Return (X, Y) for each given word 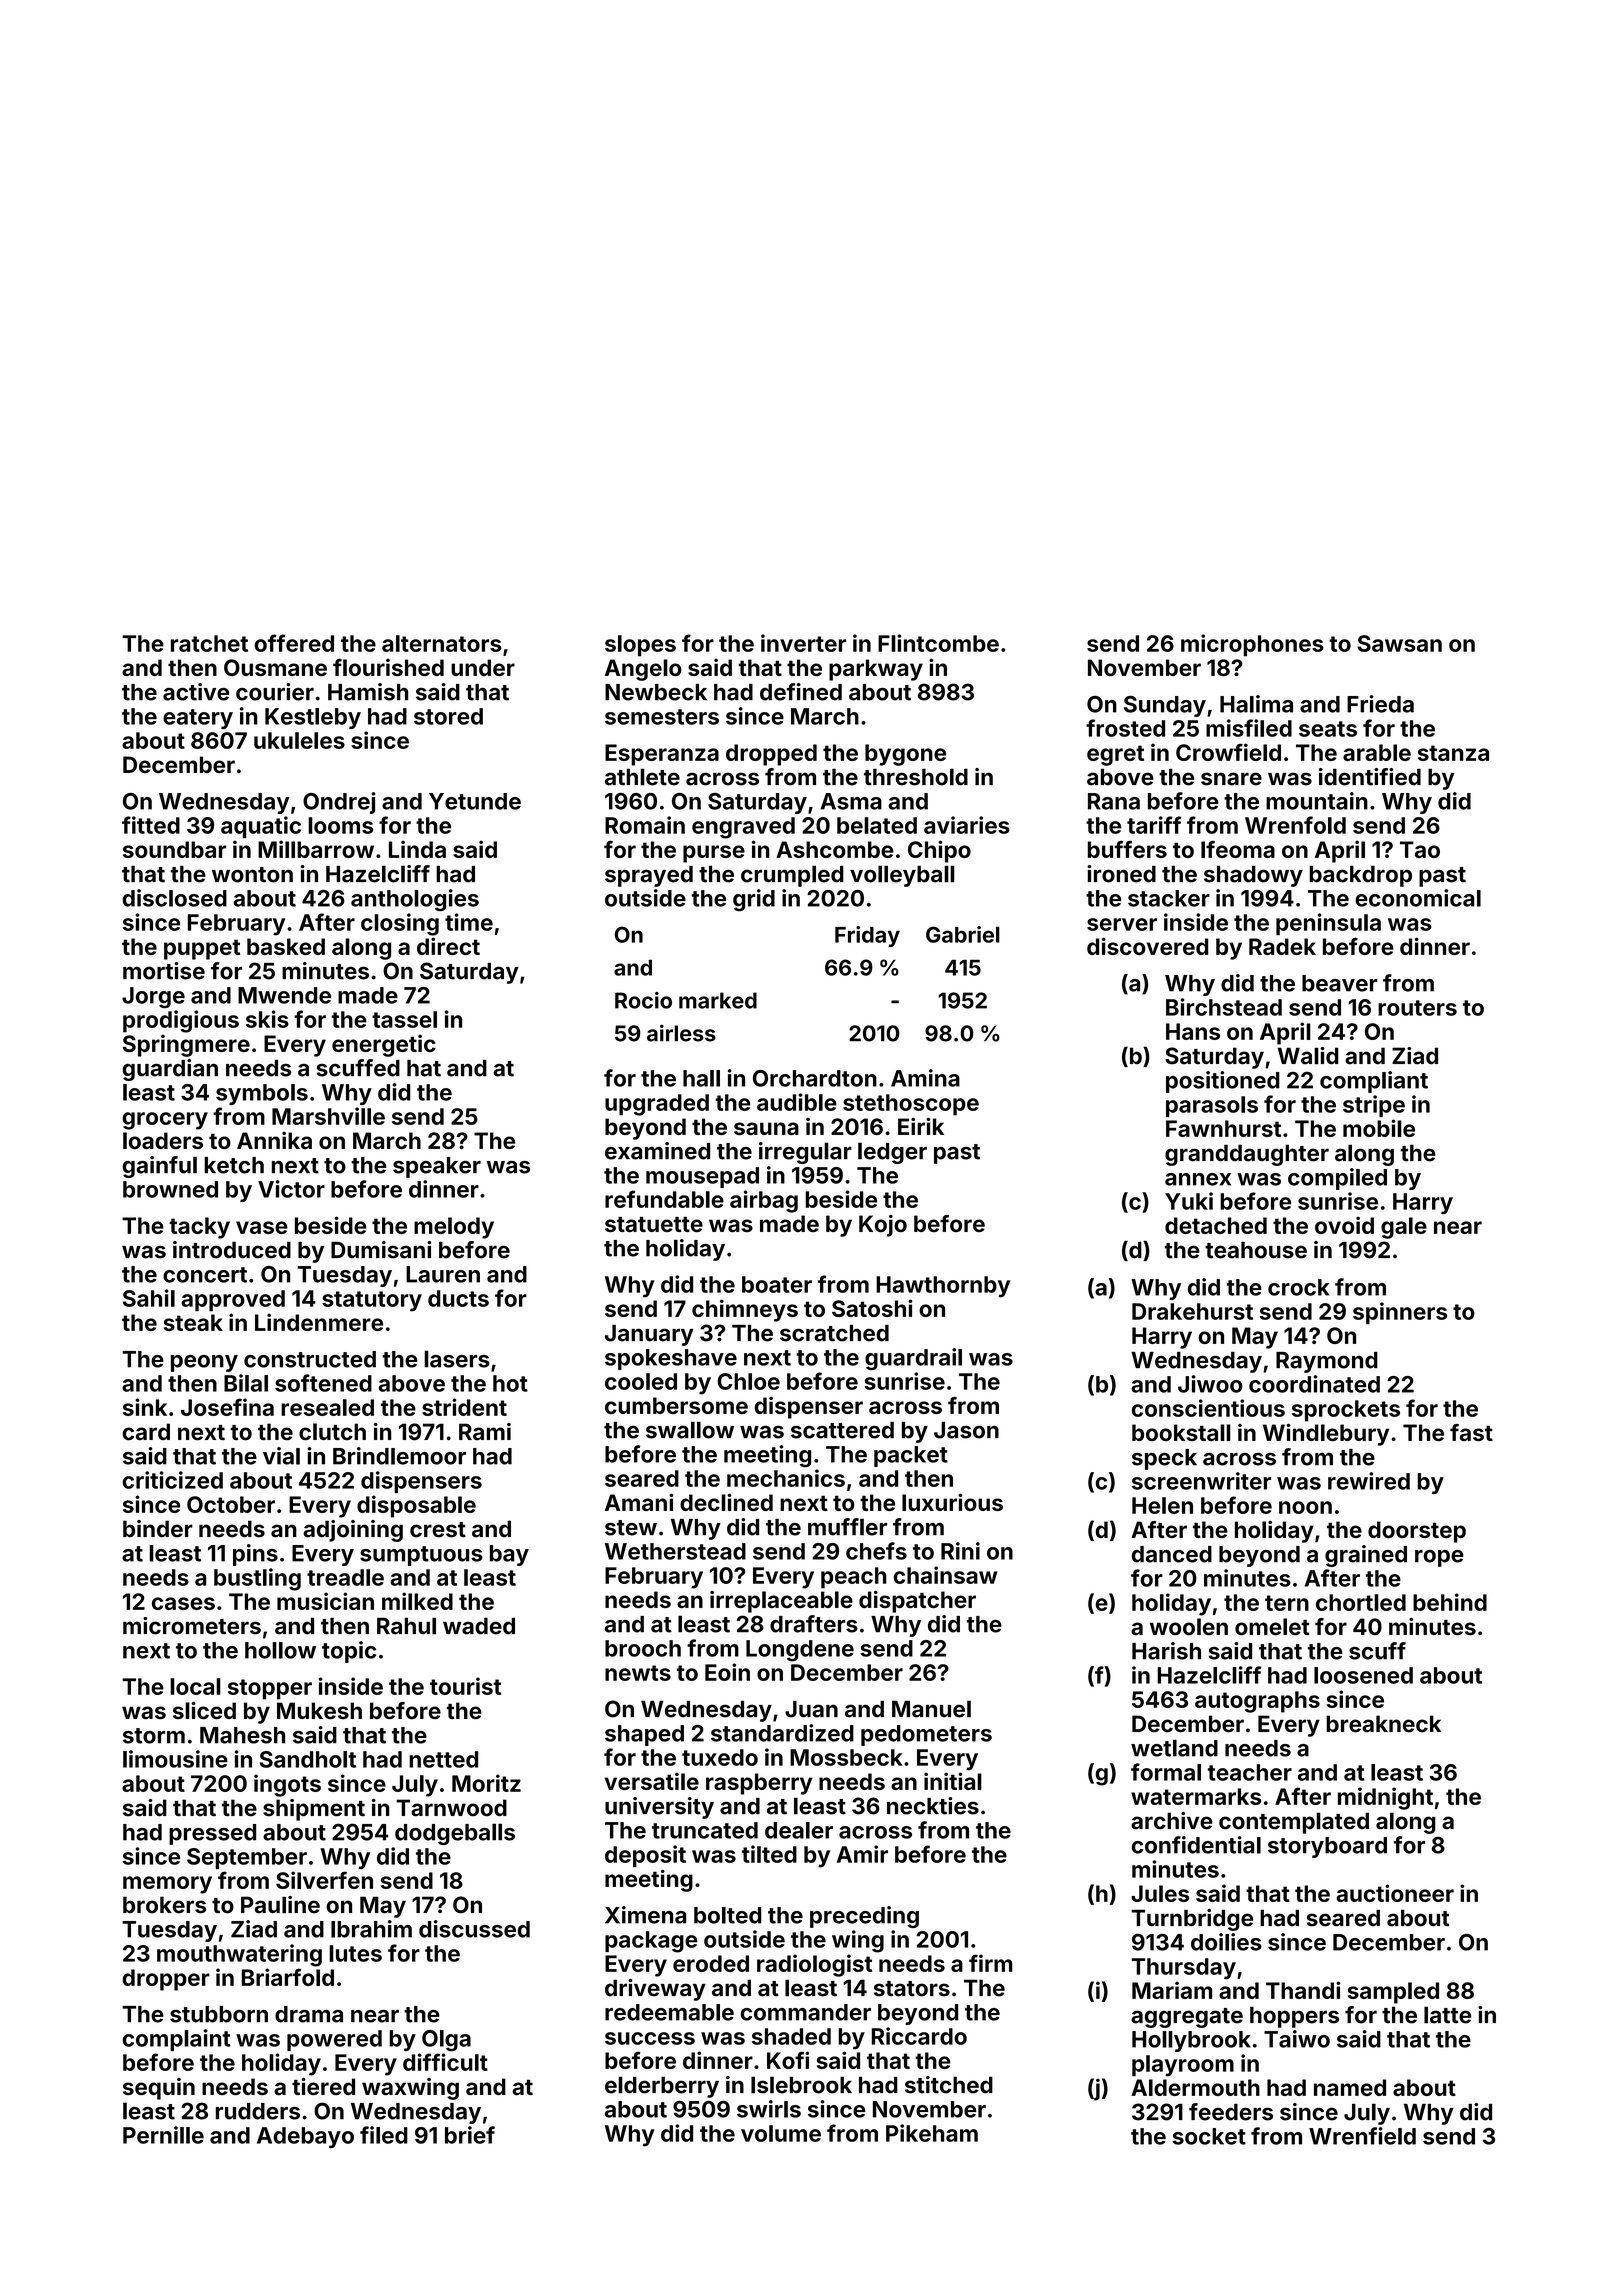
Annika (274, 1140)
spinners (1400, 1313)
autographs (1257, 1702)
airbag (764, 1201)
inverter (803, 643)
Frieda (1380, 704)
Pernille (163, 2135)
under (483, 667)
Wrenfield (1362, 2136)
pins (255, 1555)
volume (781, 2133)
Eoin (727, 1672)
